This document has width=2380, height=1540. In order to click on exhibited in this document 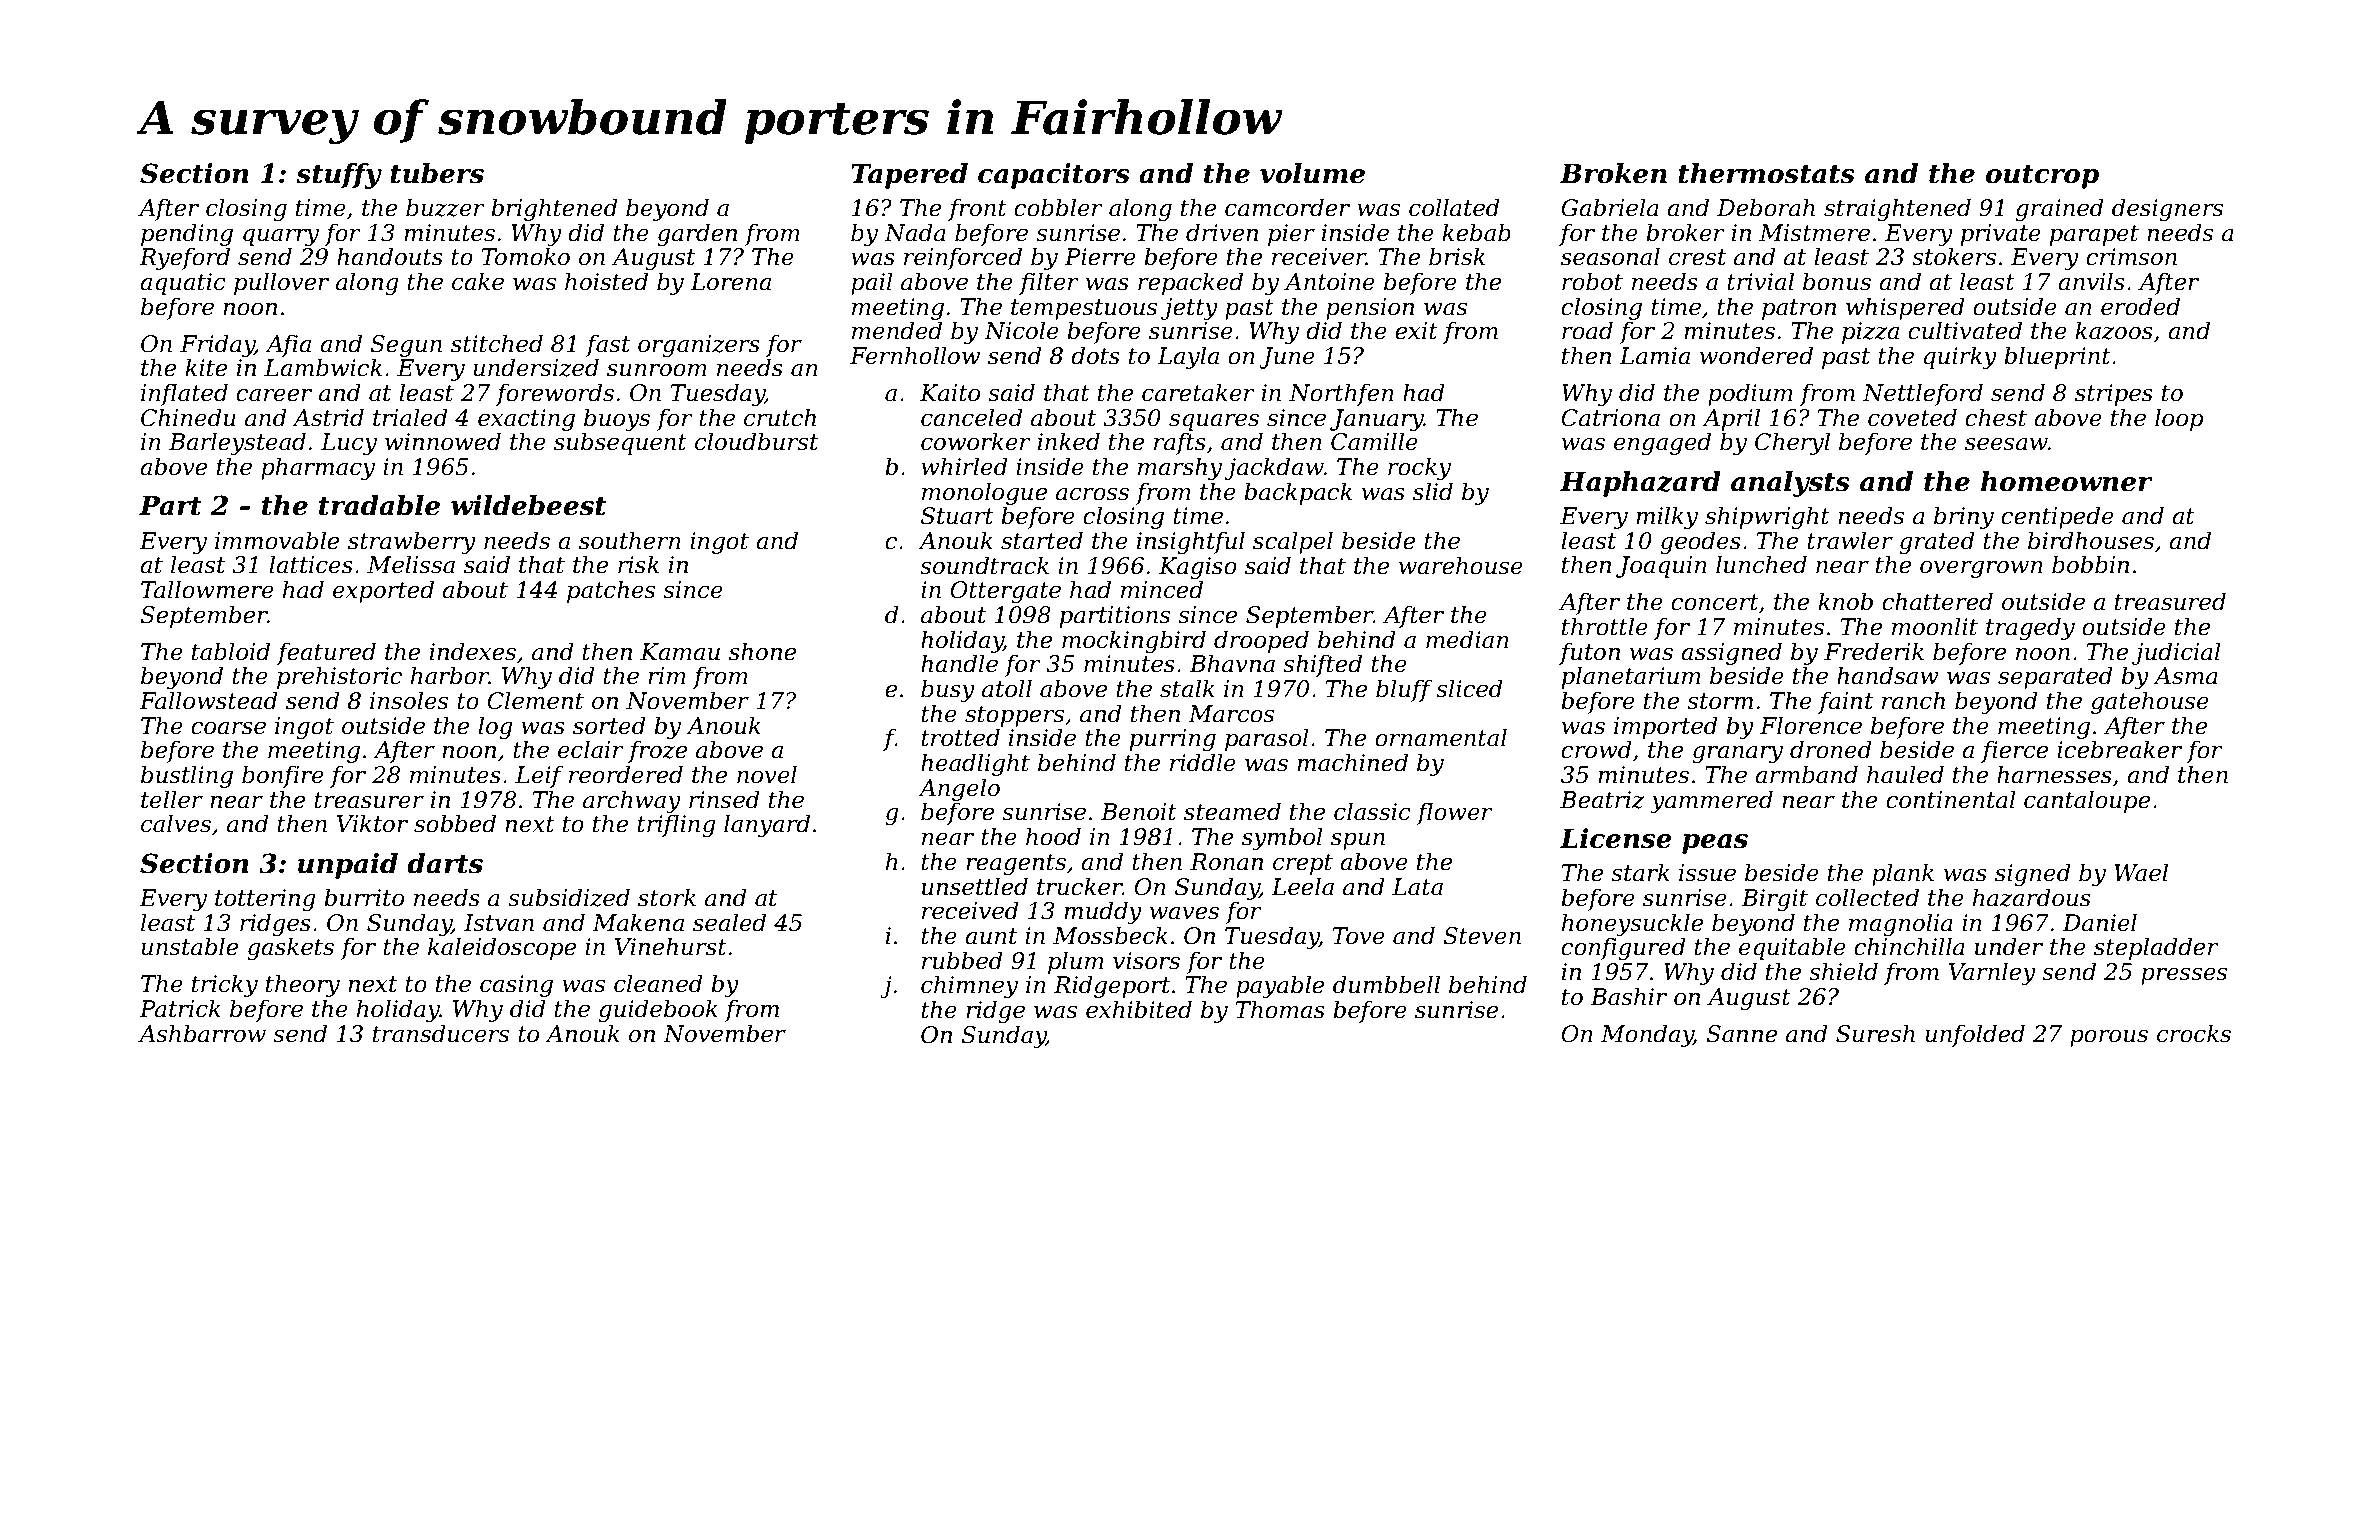, I will do `click(1139, 1009)`.
